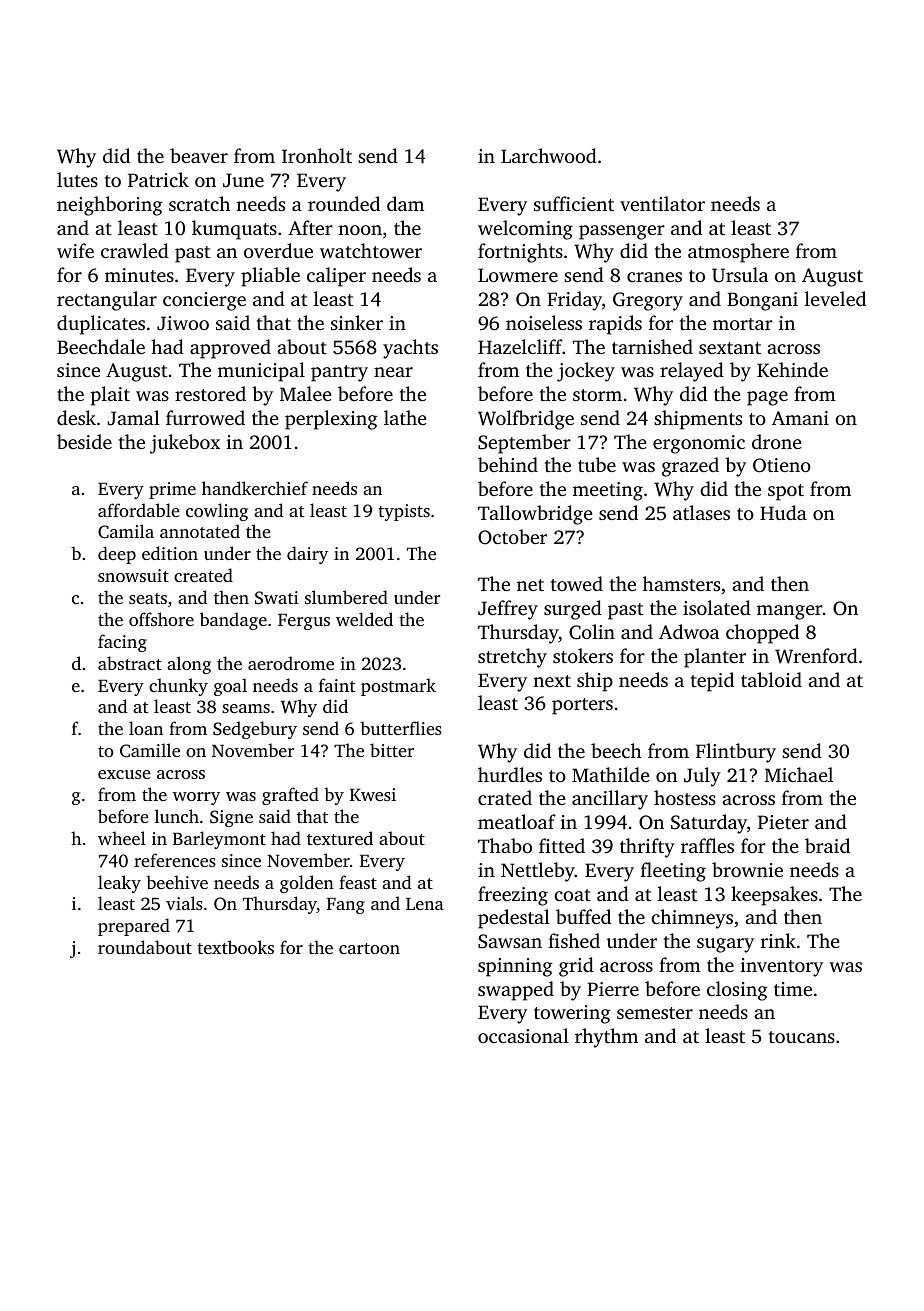  What do you see at coordinates (689, 631) in the image?
I see `Adwoa` at bounding box center [689, 631].
